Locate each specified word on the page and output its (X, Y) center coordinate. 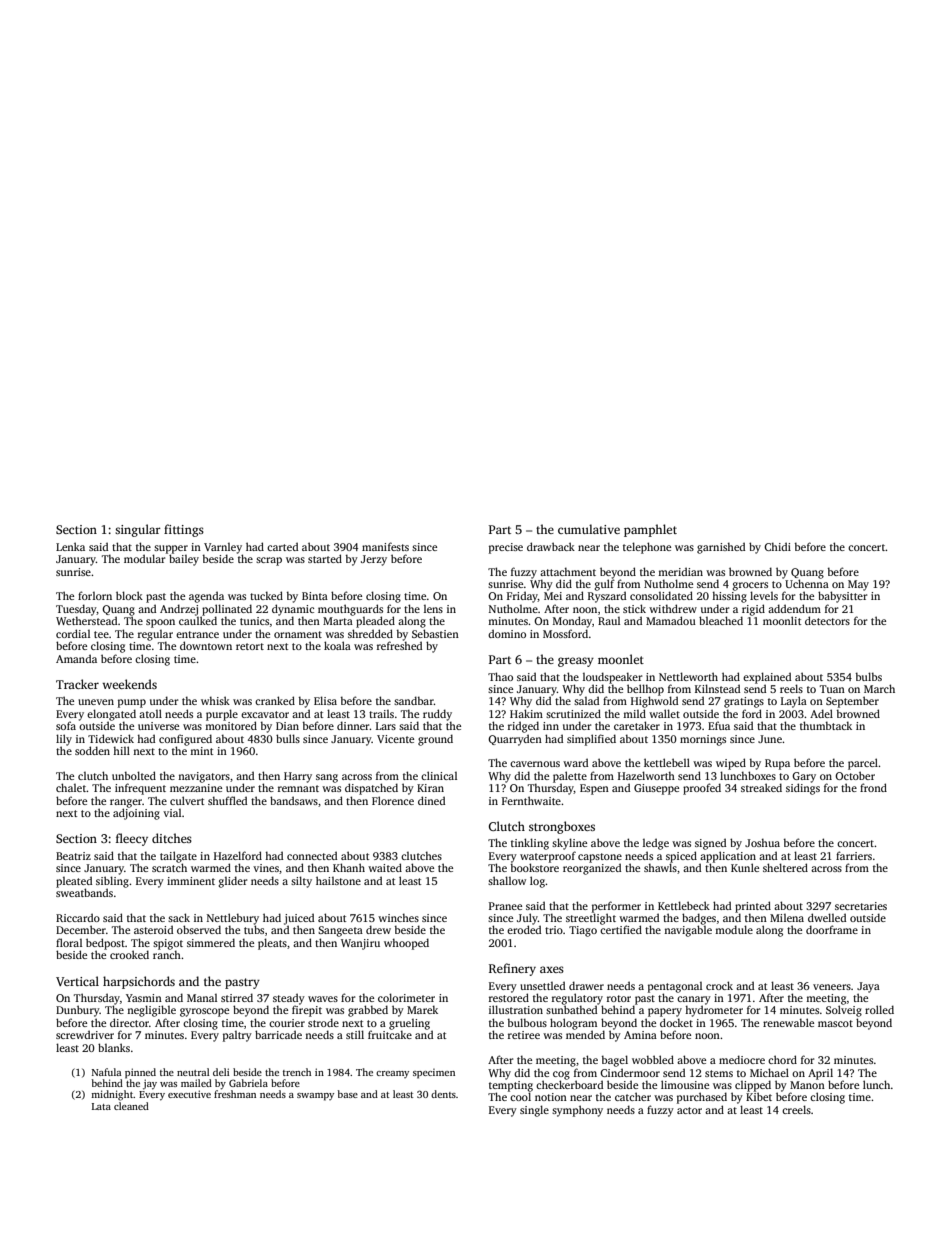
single (534, 1111)
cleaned (131, 1106)
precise (506, 548)
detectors (827, 620)
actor (689, 1110)
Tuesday (76, 610)
